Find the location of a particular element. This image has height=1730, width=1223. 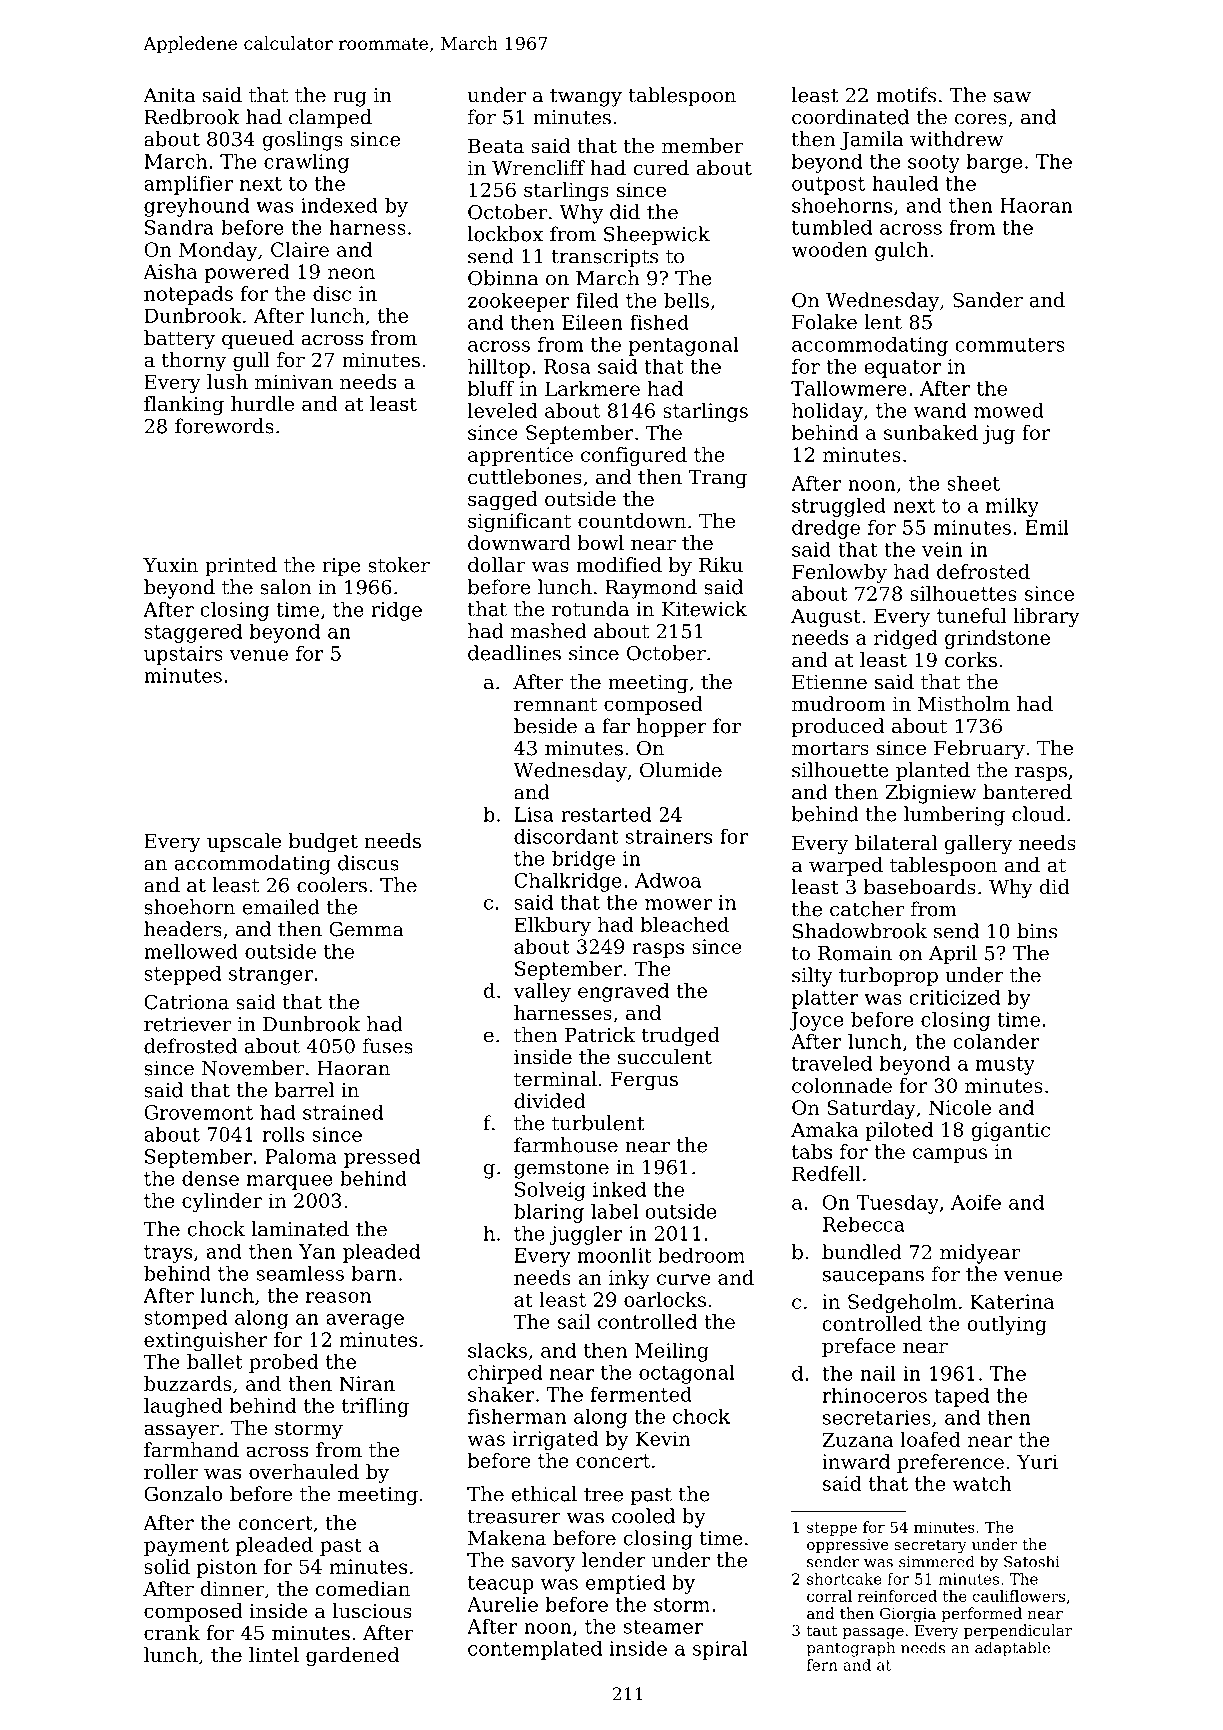

motifs is located at coordinates (906, 95).
